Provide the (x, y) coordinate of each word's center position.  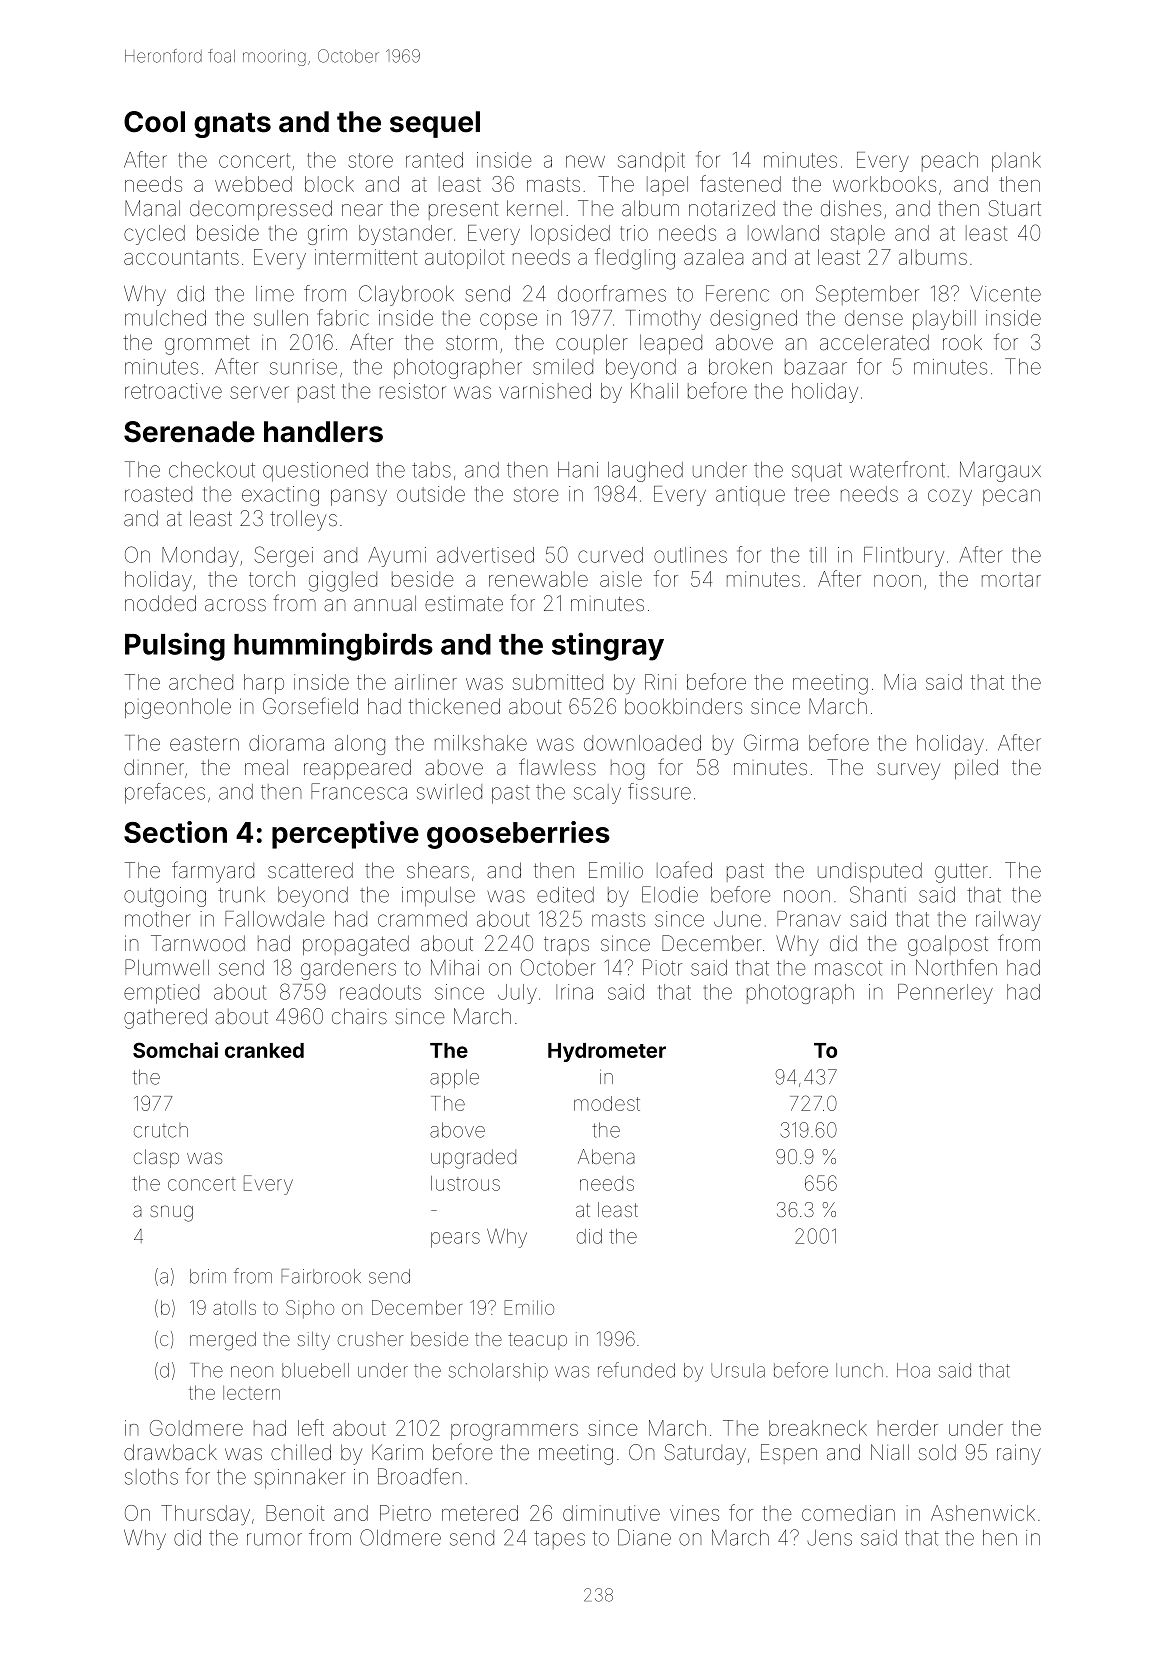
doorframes (612, 293)
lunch (859, 1370)
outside (431, 494)
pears (455, 1240)
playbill (944, 320)
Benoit (295, 1513)
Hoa (913, 1370)
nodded (160, 603)
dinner (154, 767)
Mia (900, 682)
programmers (514, 1432)
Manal (152, 208)
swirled (449, 792)
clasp (156, 1158)
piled (976, 769)
